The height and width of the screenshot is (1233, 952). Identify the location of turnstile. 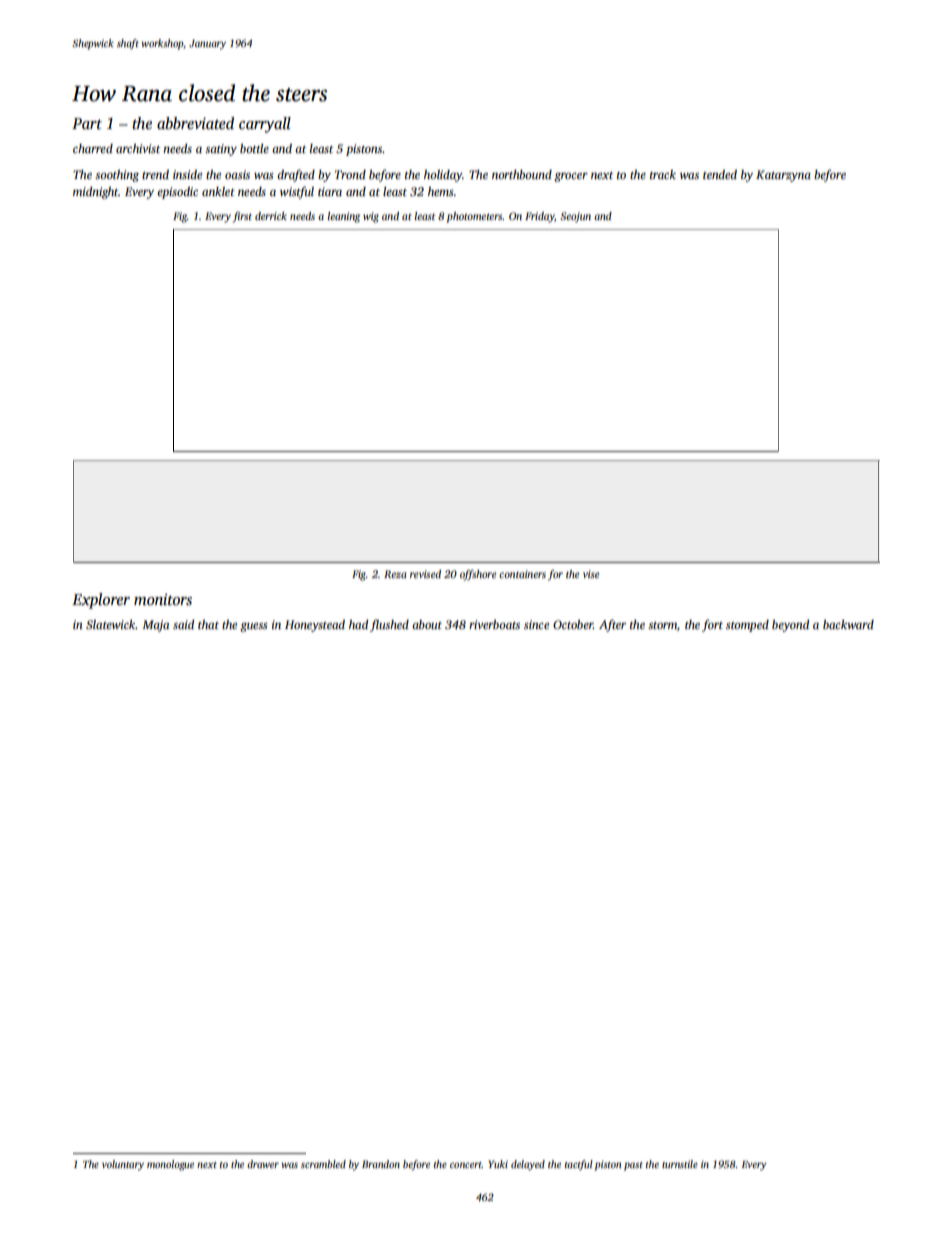
(680, 1164).
